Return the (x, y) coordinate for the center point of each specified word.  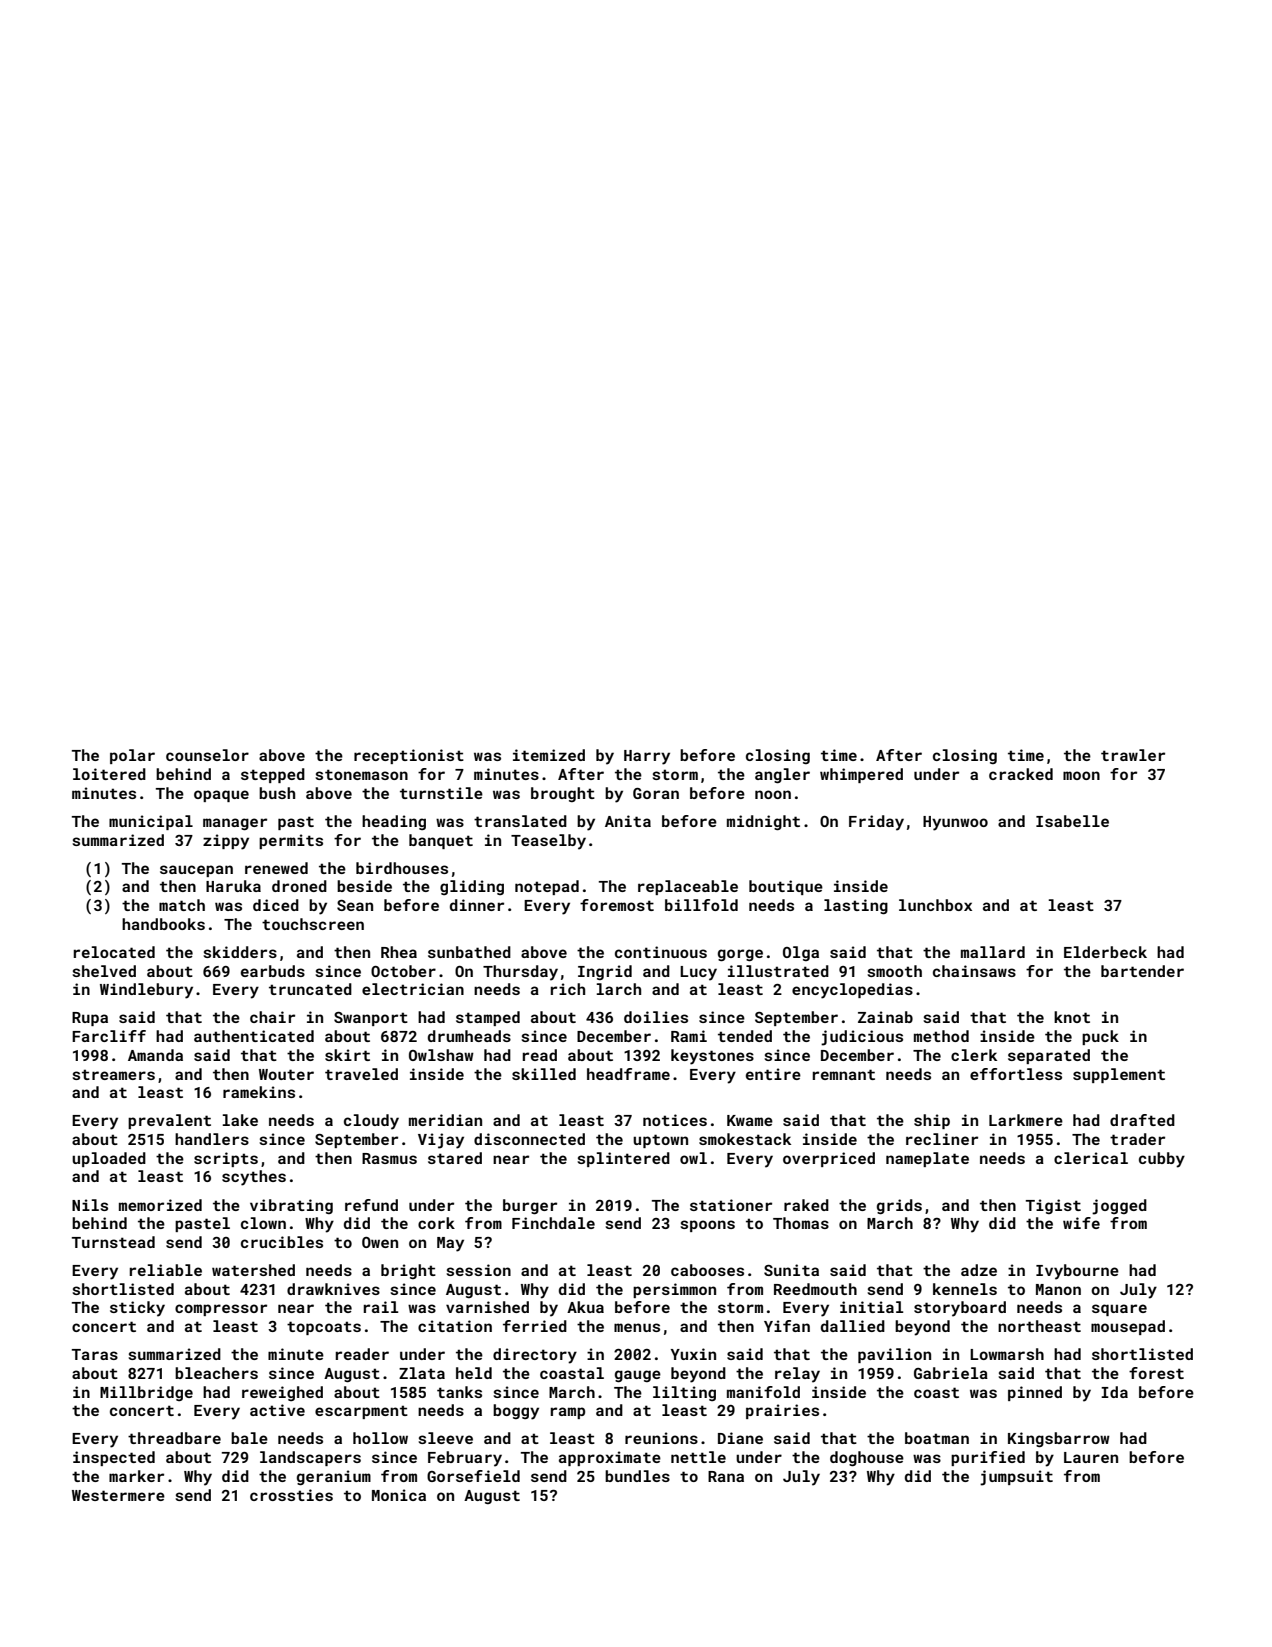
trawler (1133, 755)
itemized (549, 755)
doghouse (867, 1458)
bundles (637, 1476)
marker (136, 1476)
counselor (207, 755)
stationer (731, 1205)
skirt (347, 1055)
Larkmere (1026, 1120)
